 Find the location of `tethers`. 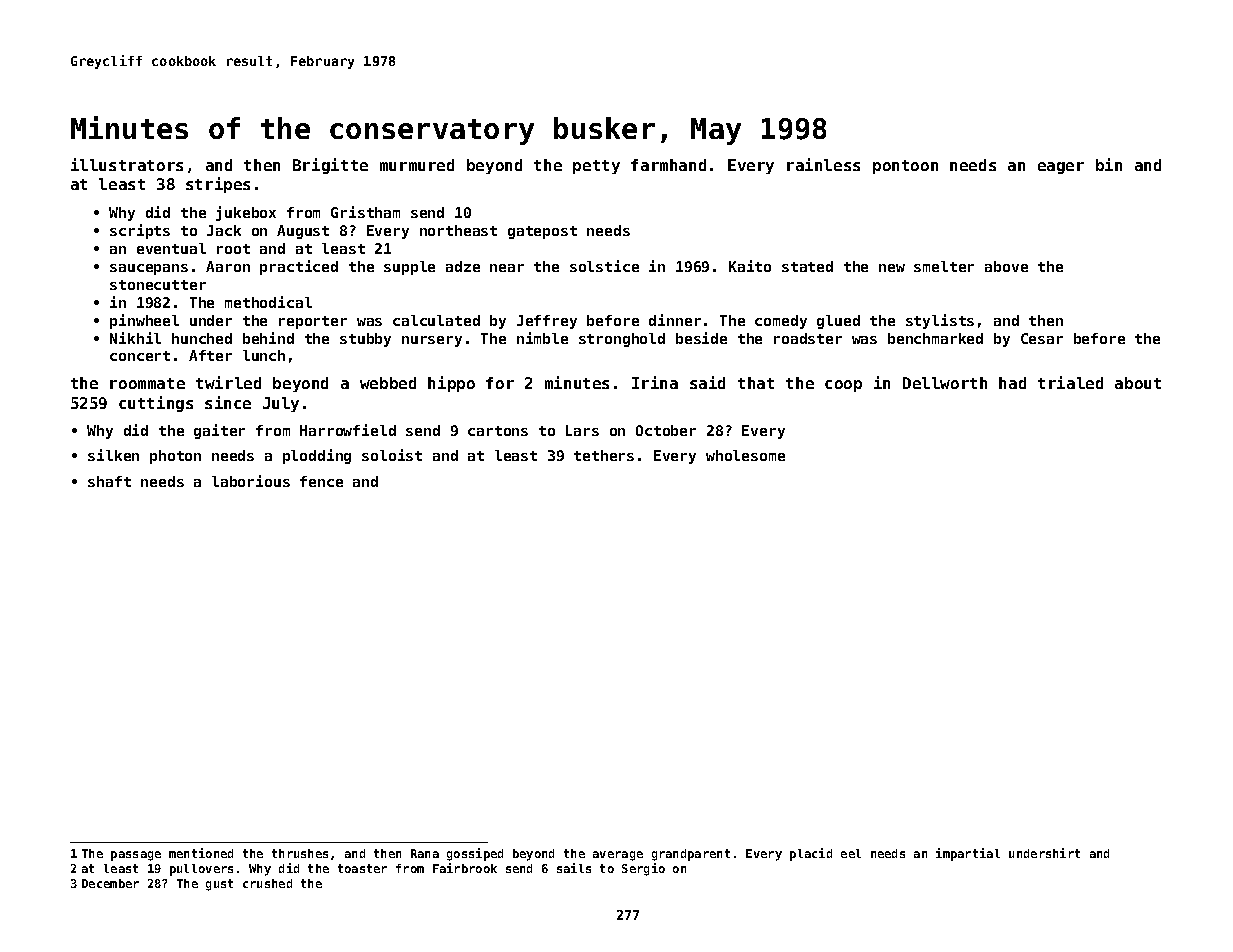

tethers is located at coordinates (604, 455).
